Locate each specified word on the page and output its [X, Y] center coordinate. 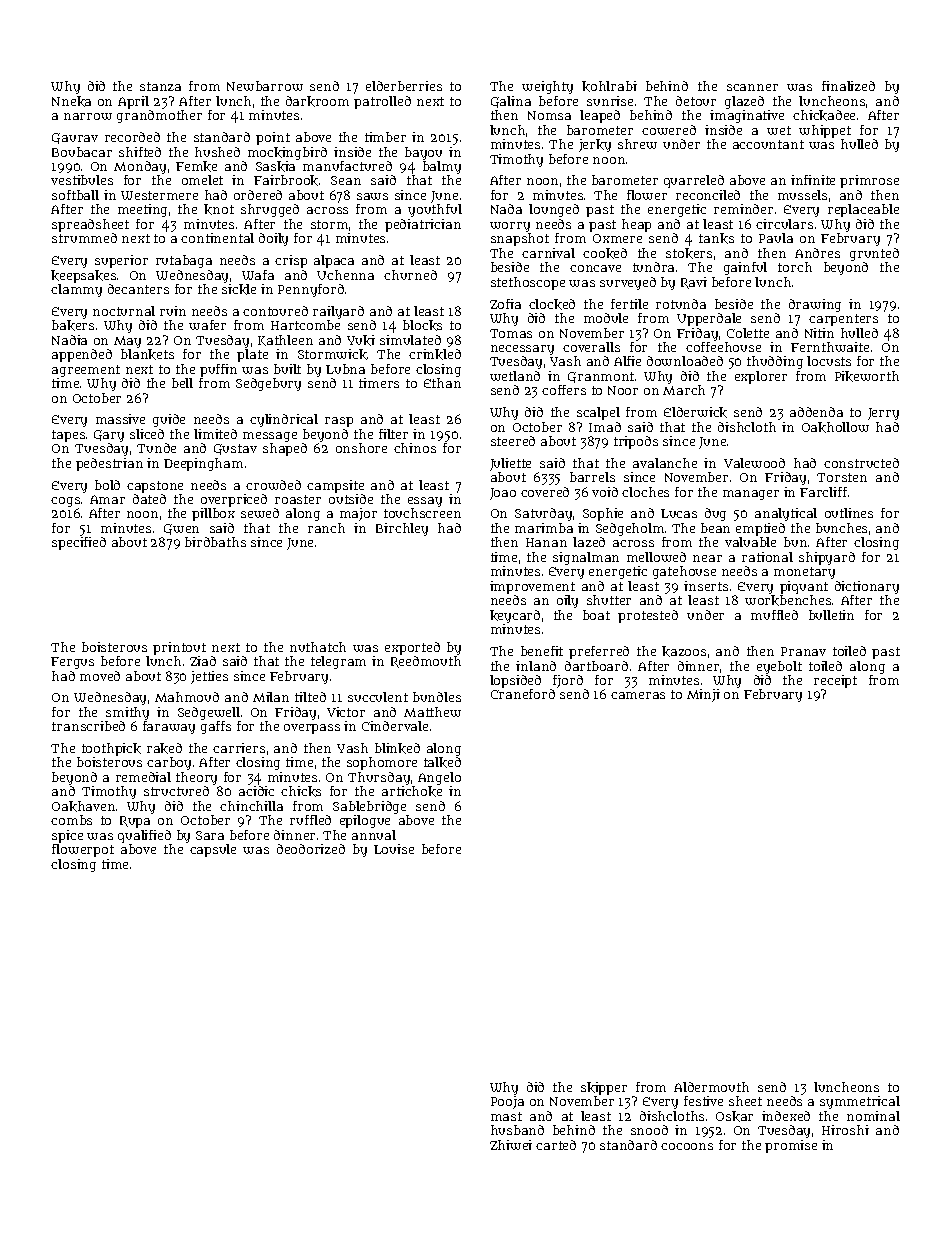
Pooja [507, 1102]
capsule [213, 850]
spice [67, 836]
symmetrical [860, 1102]
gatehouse [684, 572]
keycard [515, 616]
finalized [848, 86]
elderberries [404, 86]
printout [179, 648]
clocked [552, 304]
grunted [874, 254]
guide [169, 420]
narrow [88, 116]
